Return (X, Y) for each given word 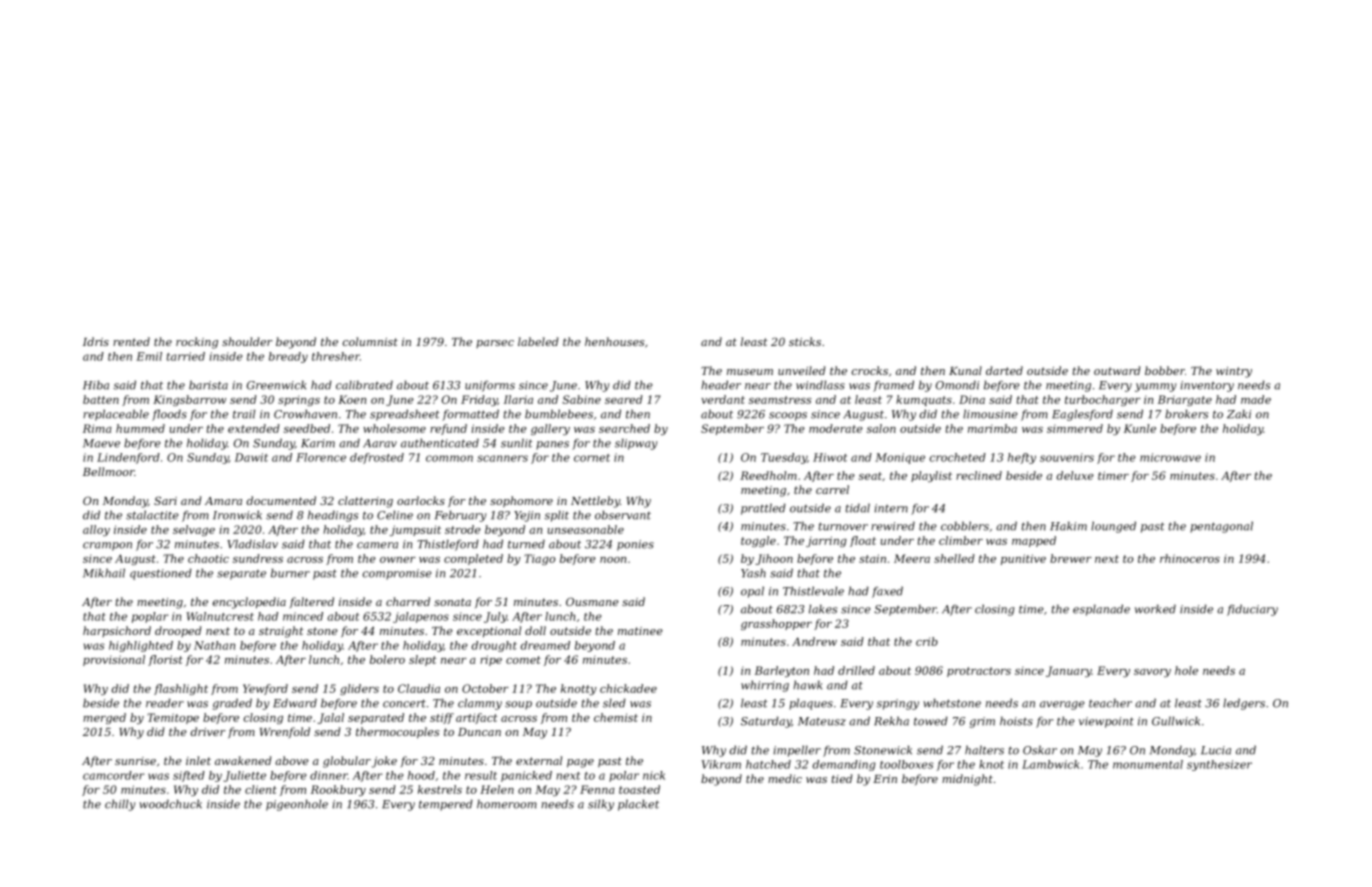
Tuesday (784, 458)
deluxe (1075, 475)
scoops (788, 416)
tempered (446, 805)
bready (288, 357)
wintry (1234, 372)
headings (333, 516)
